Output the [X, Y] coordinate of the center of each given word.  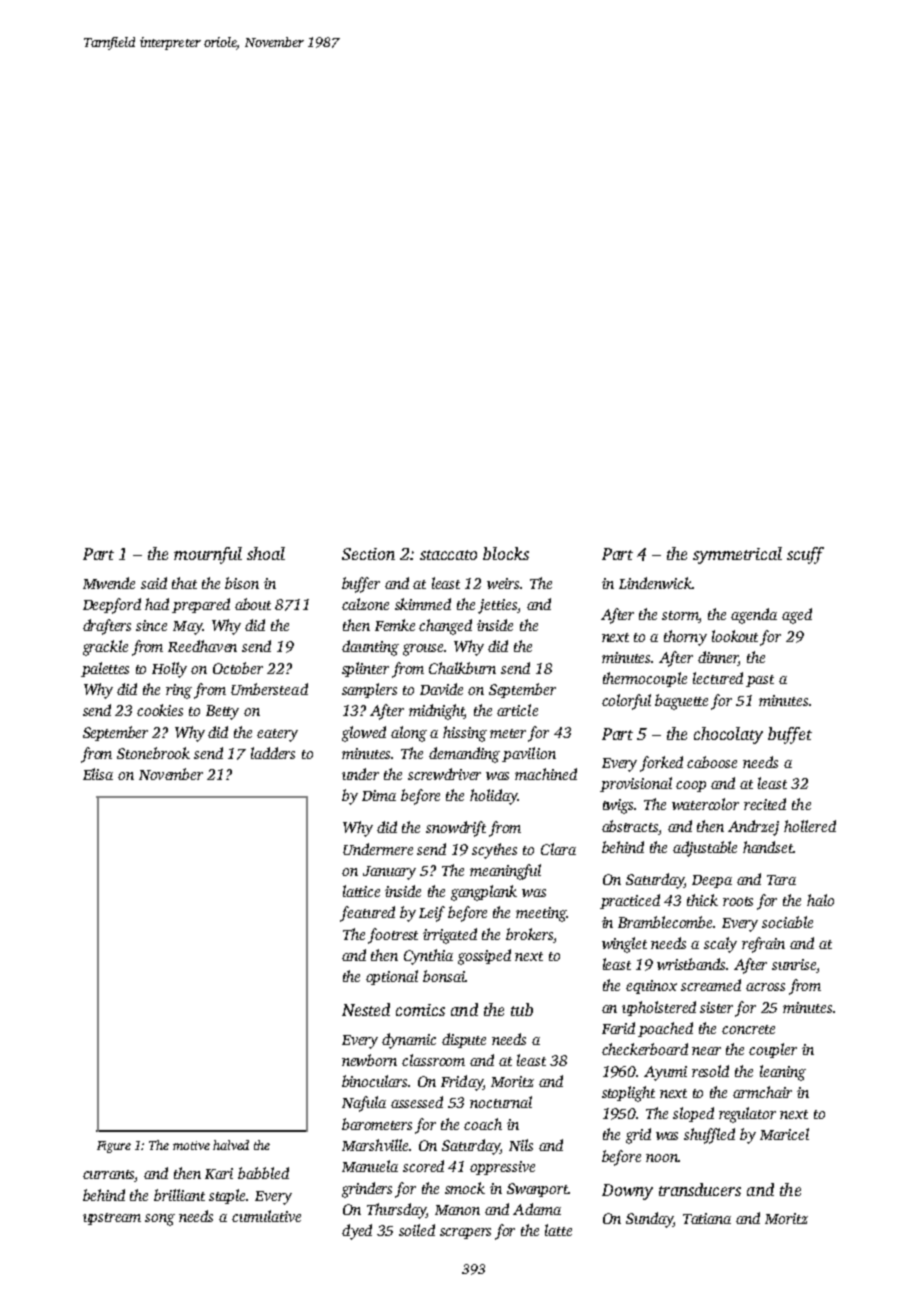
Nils [521, 1145]
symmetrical [737, 555]
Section [368, 554]
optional [392, 977]
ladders [273, 753]
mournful [208, 555]
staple [228, 1196]
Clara [558, 849]
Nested [366, 1009]
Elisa [98, 774]
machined [546, 774]
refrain [763, 945]
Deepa [712, 881]
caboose [712, 762]
